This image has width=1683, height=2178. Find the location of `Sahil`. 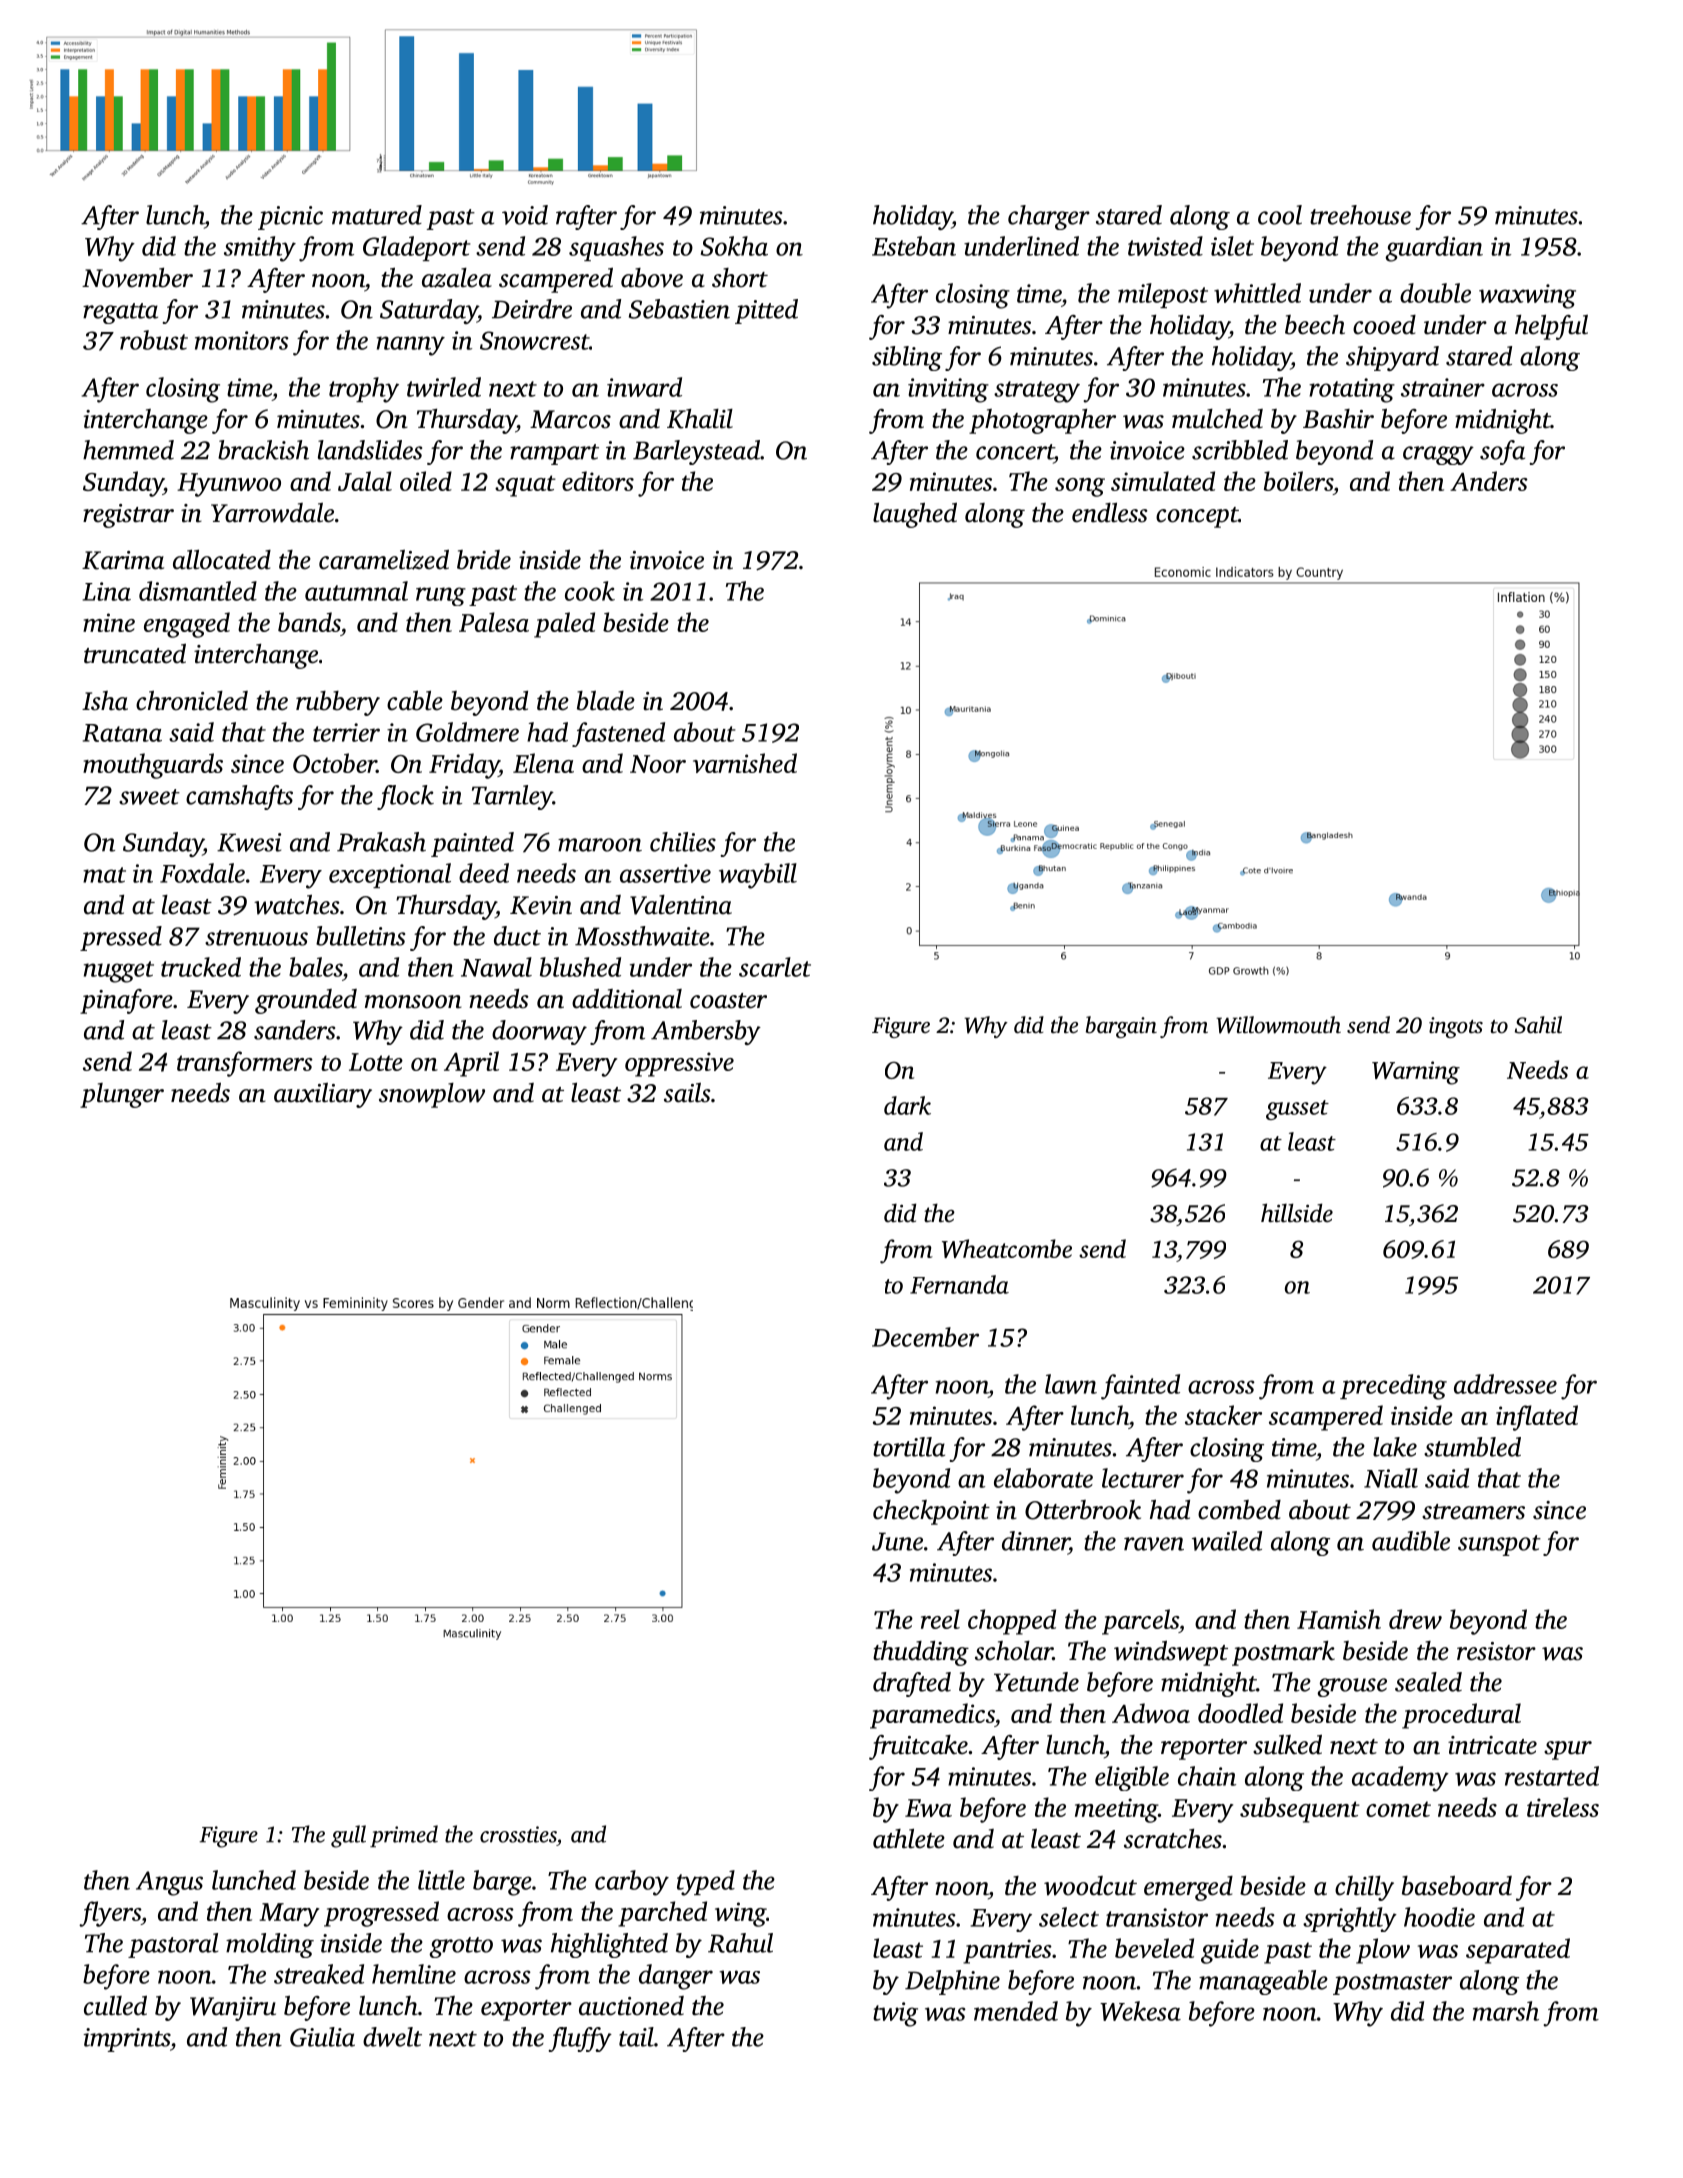

Sahil is located at coordinates (1538, 1025).
